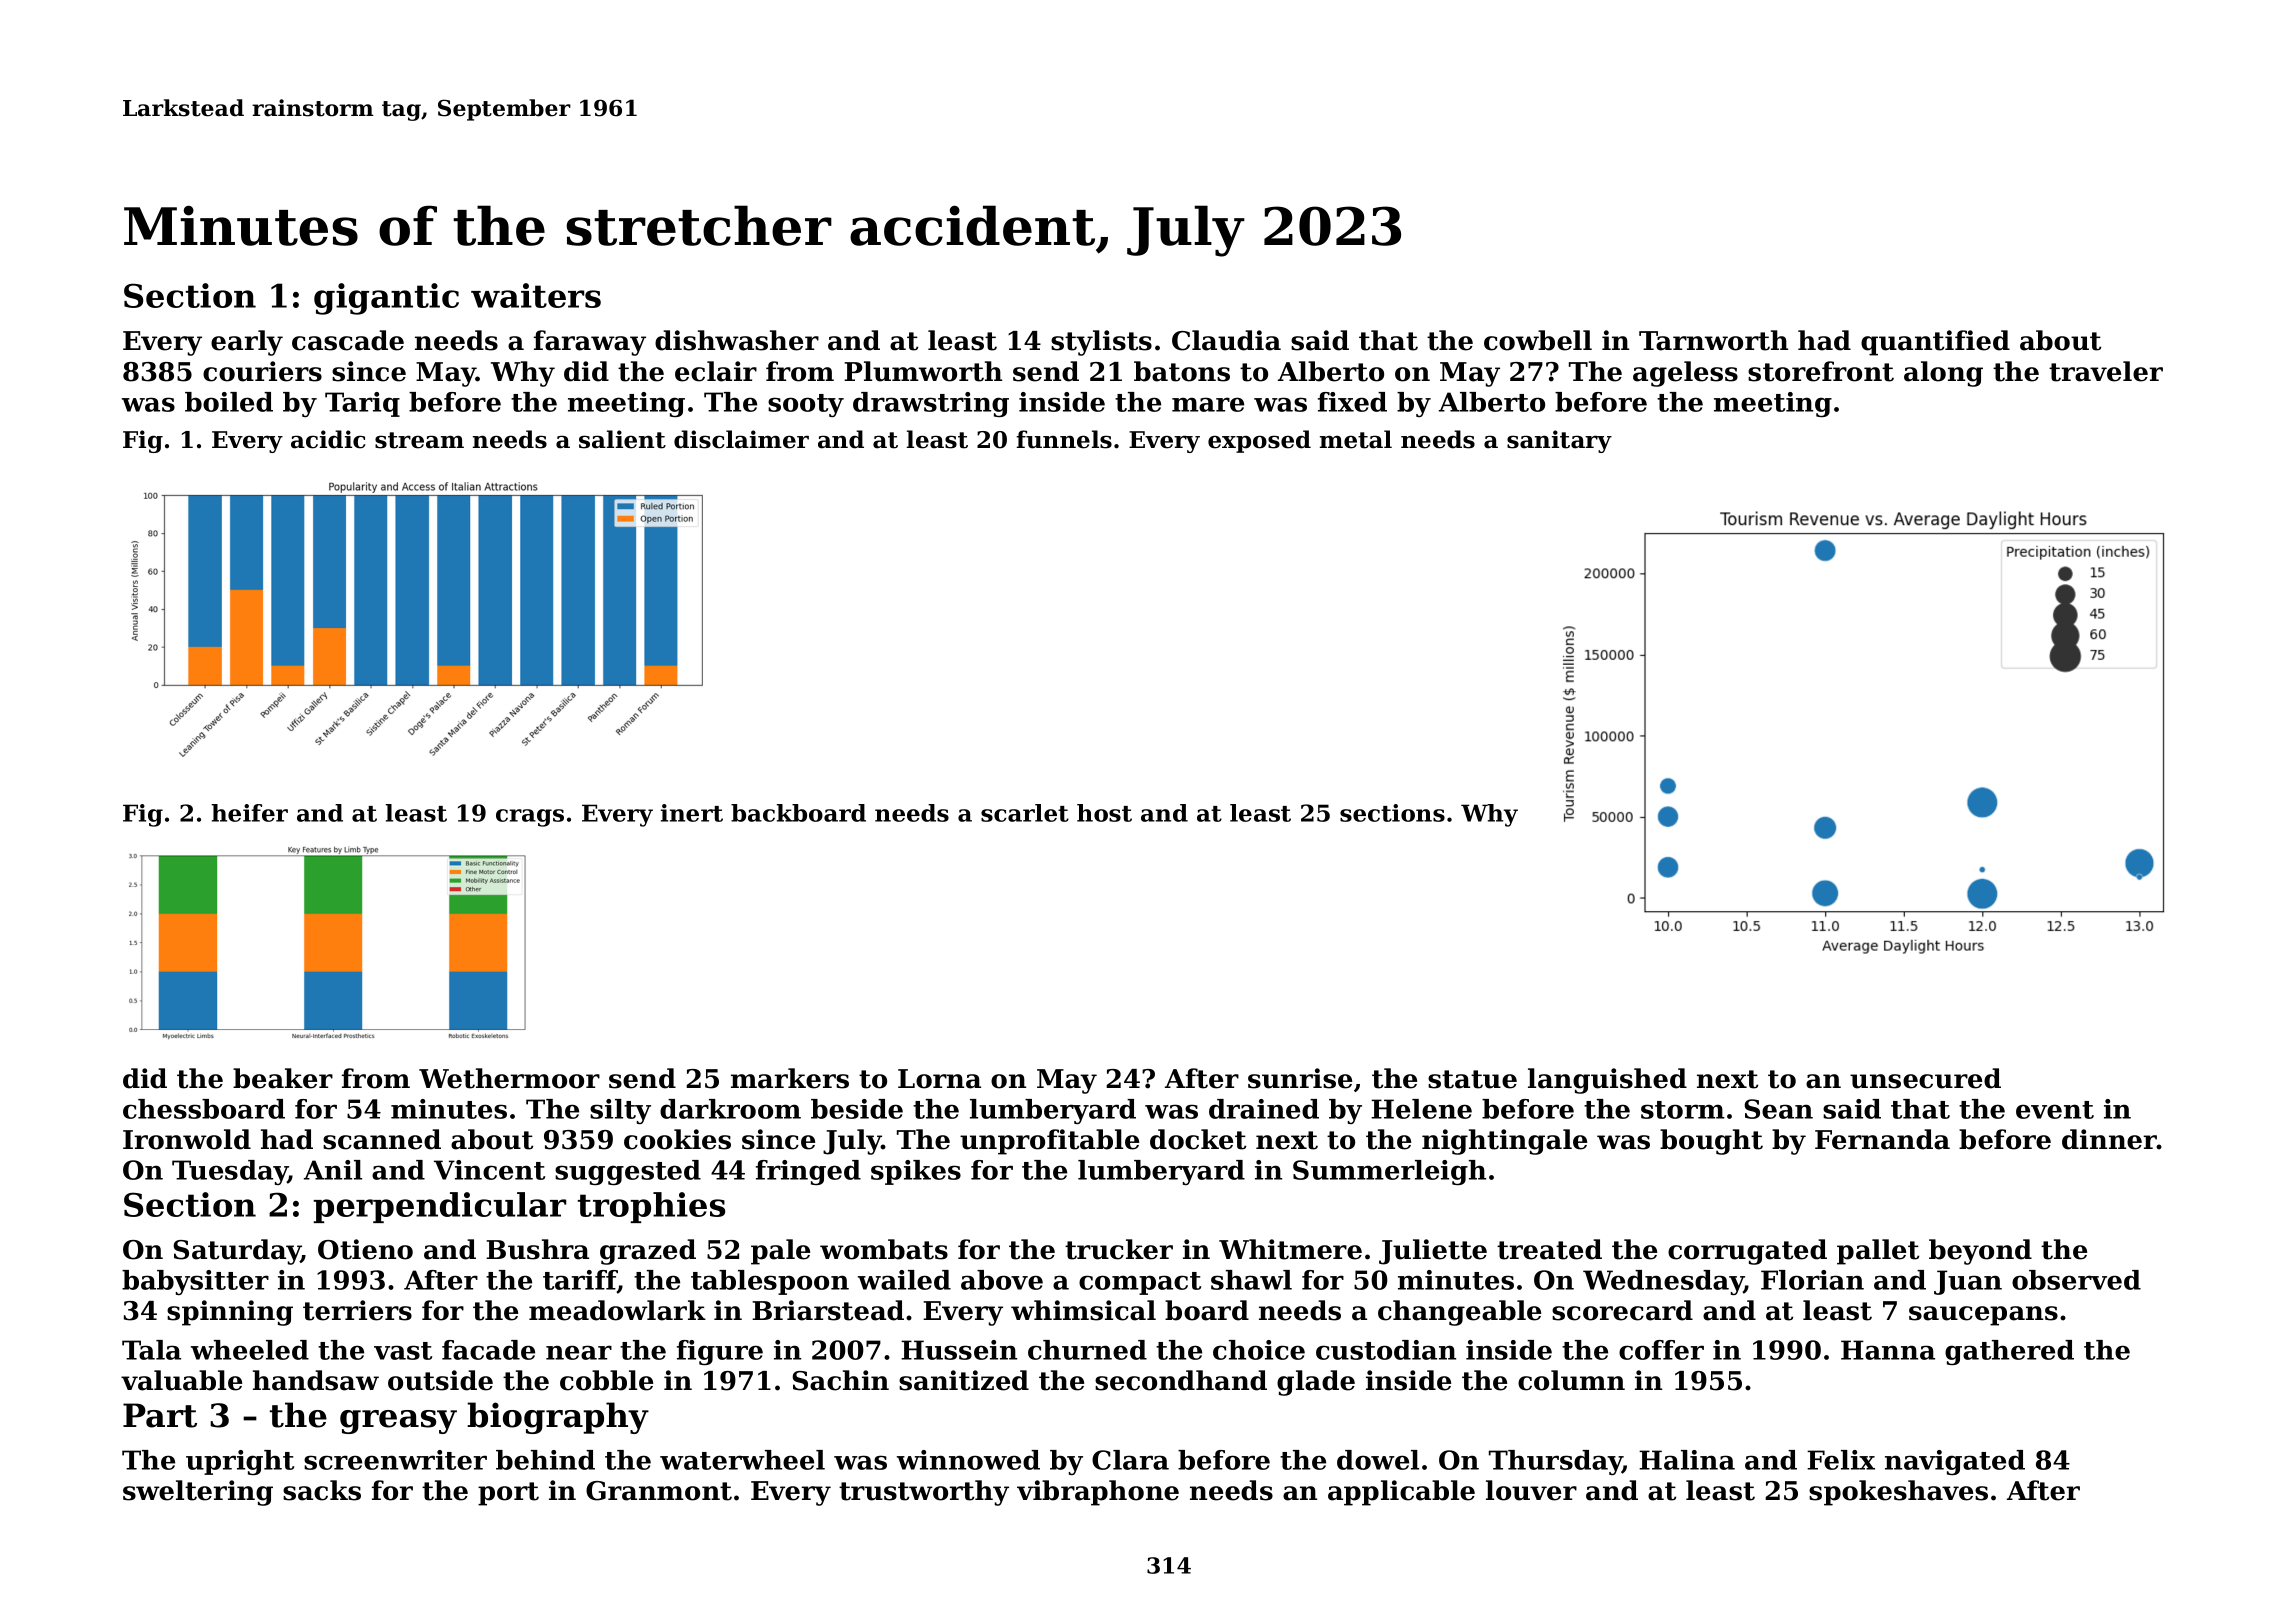 The height and width of the page is (1620, 2292). What do you see at coordinates (1888, 1350) in the page?
I see `Hanna` at bounding box center [1888, 1350].
